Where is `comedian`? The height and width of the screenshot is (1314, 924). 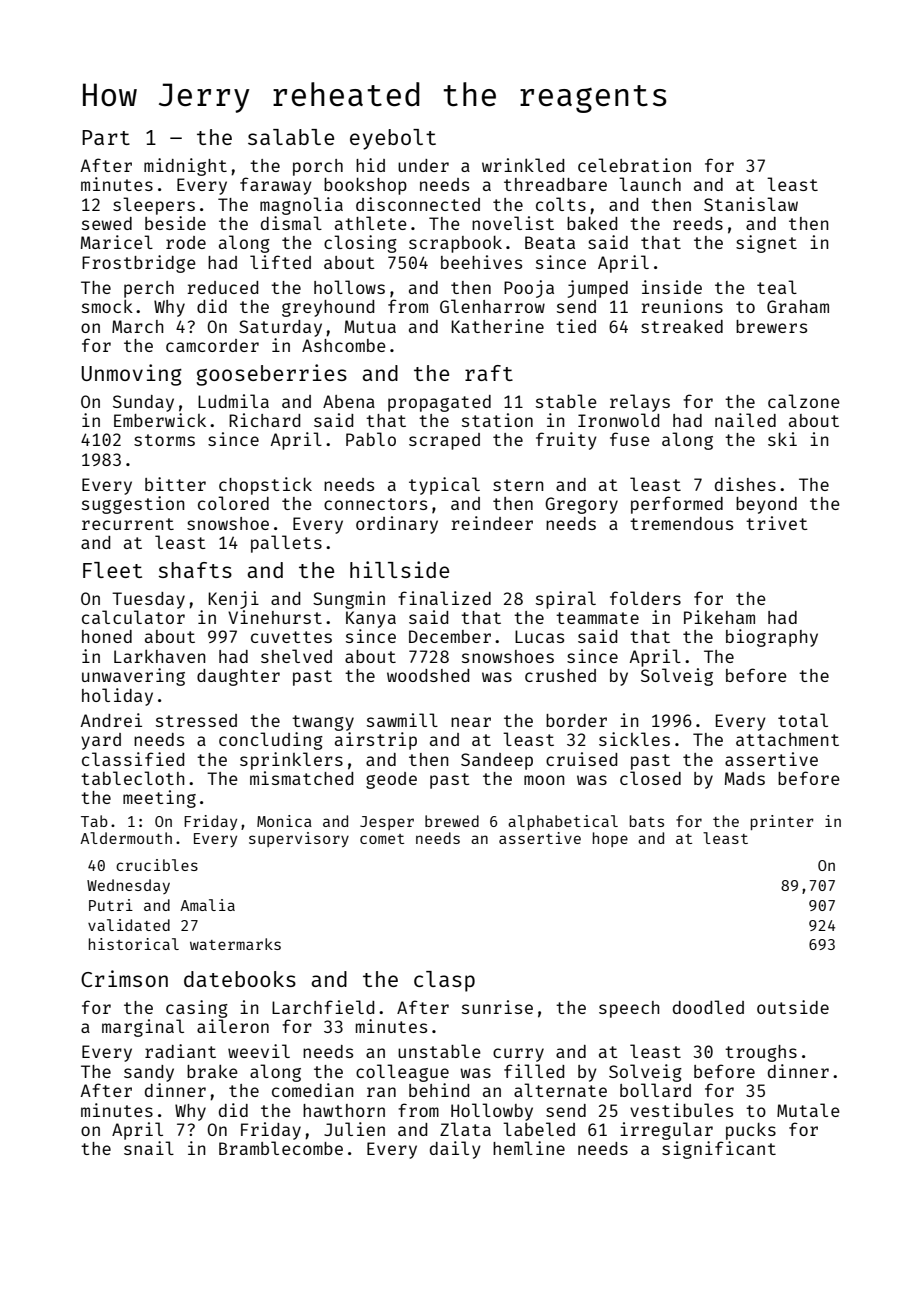 comedian is located at coordinates (312, 1090).
